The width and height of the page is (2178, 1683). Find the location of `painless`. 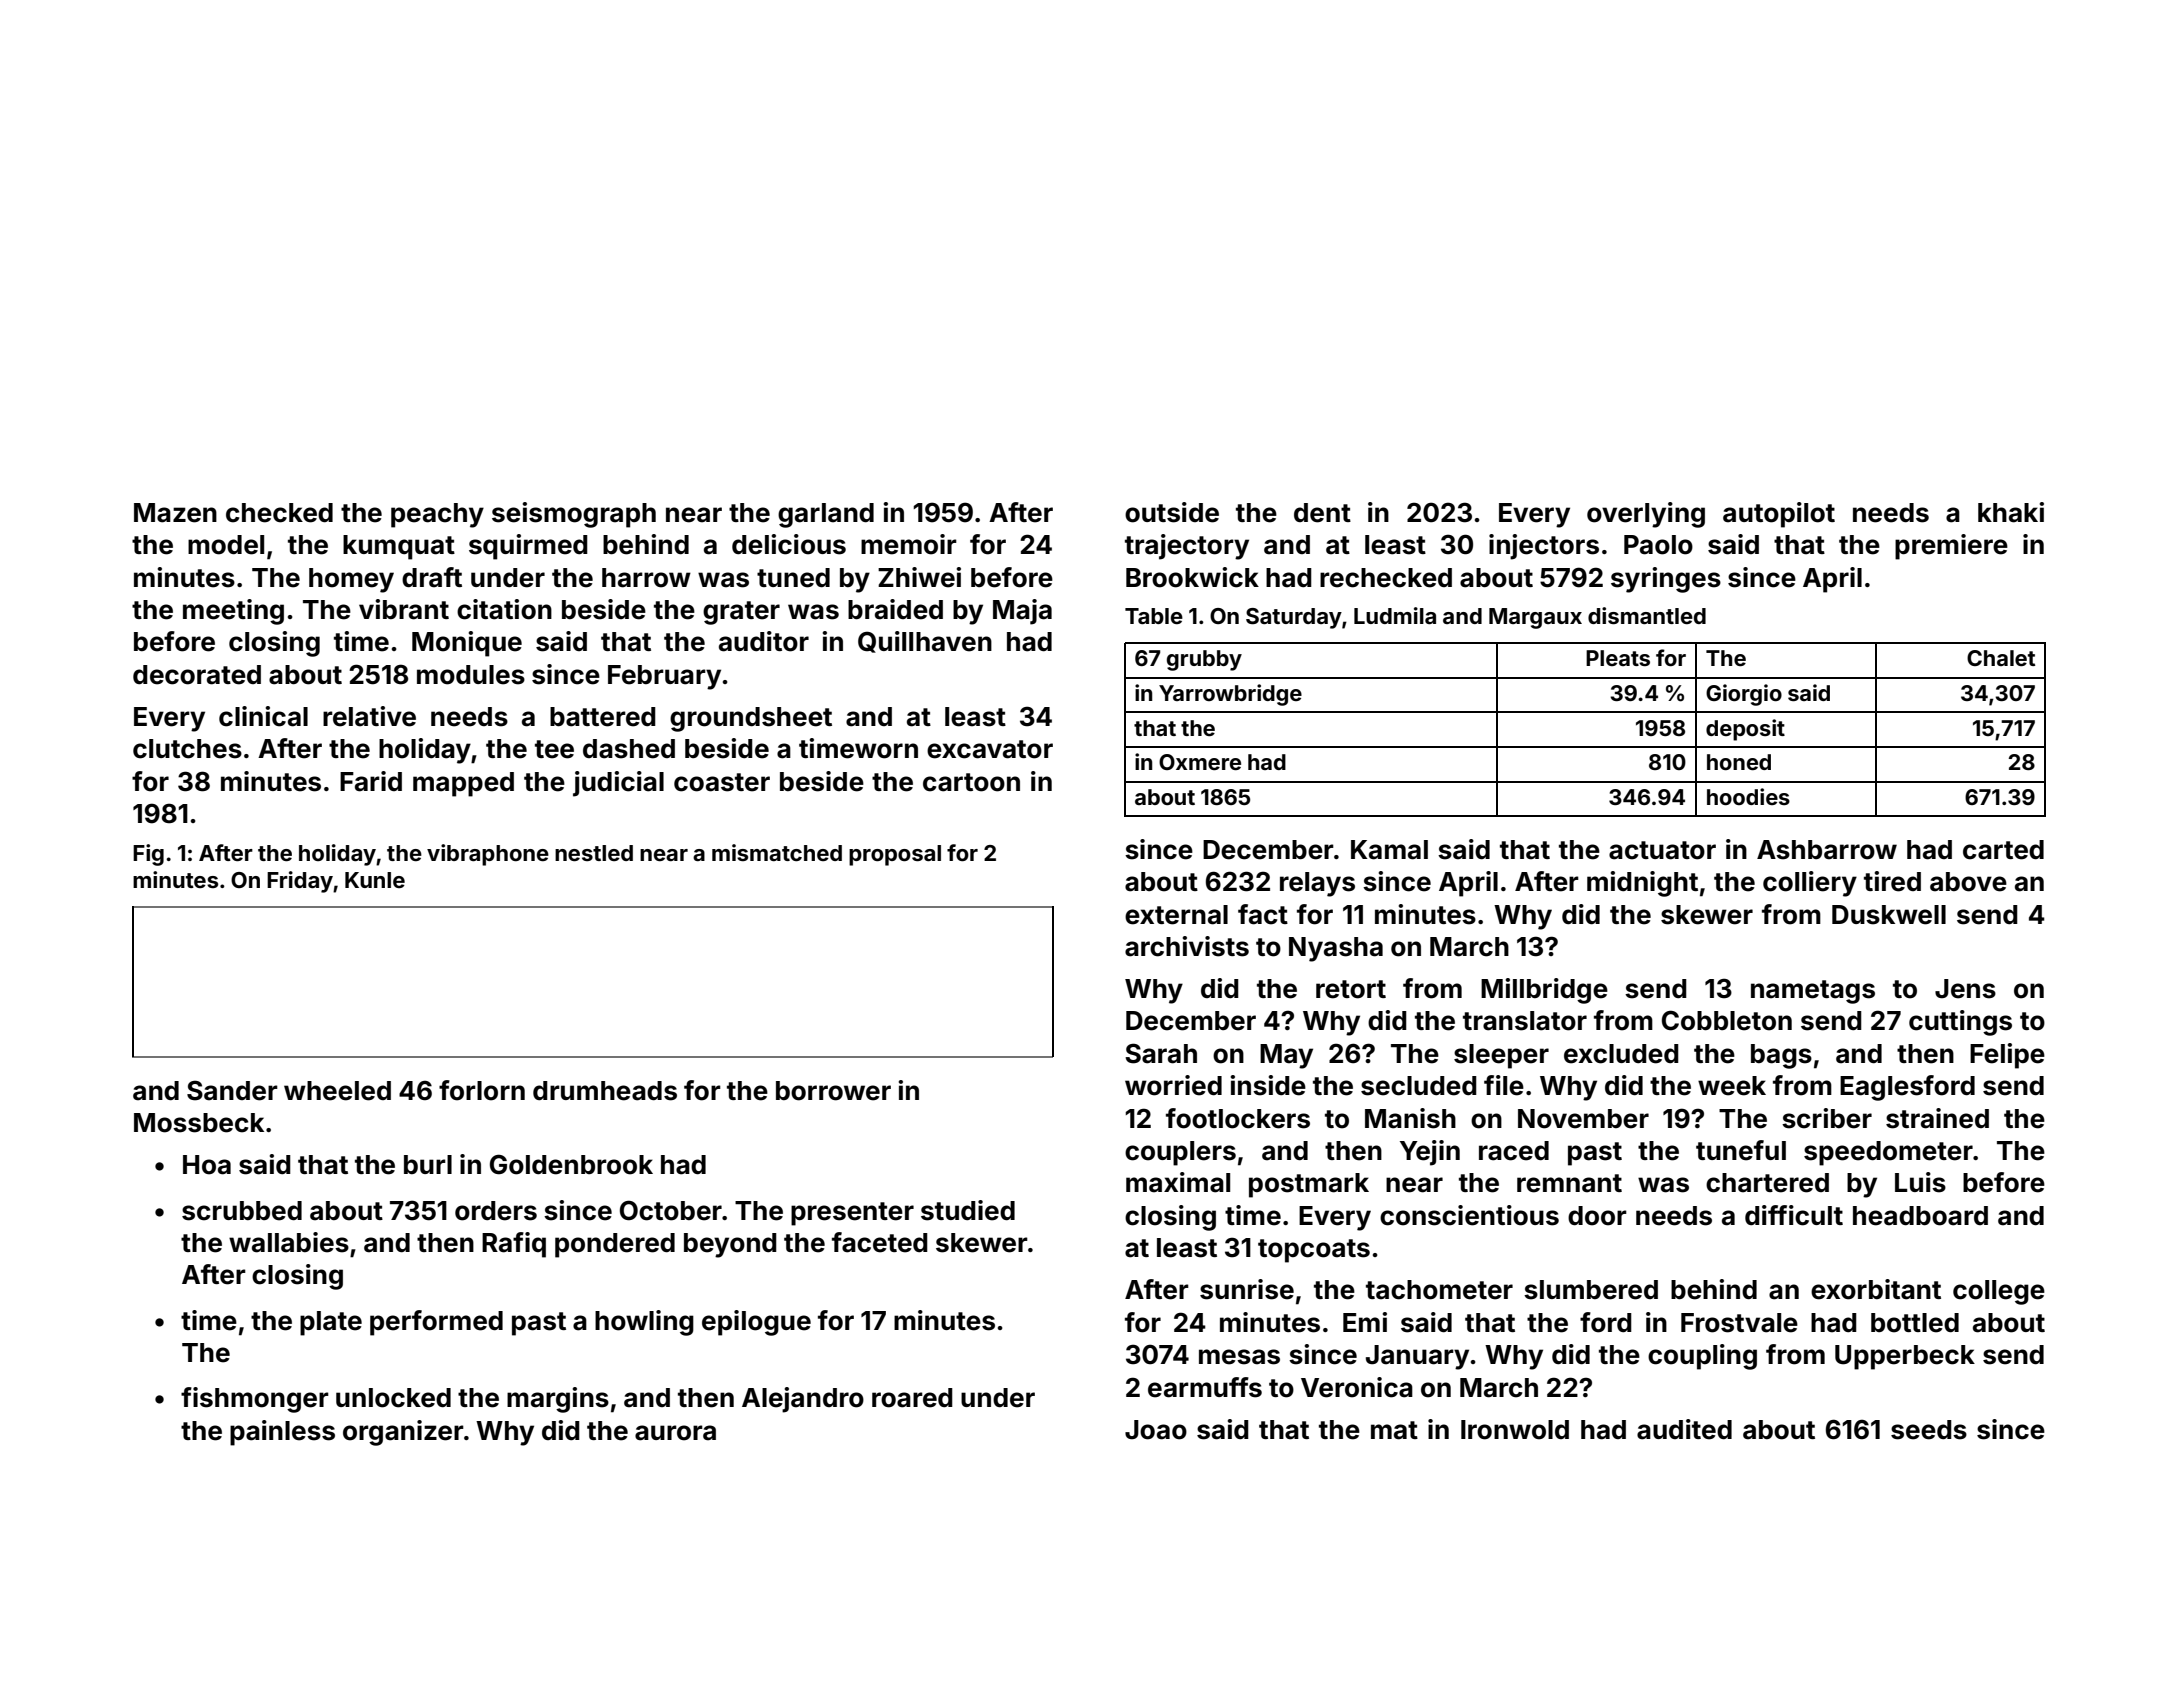

painless is located at coordinates (282, 1433).
